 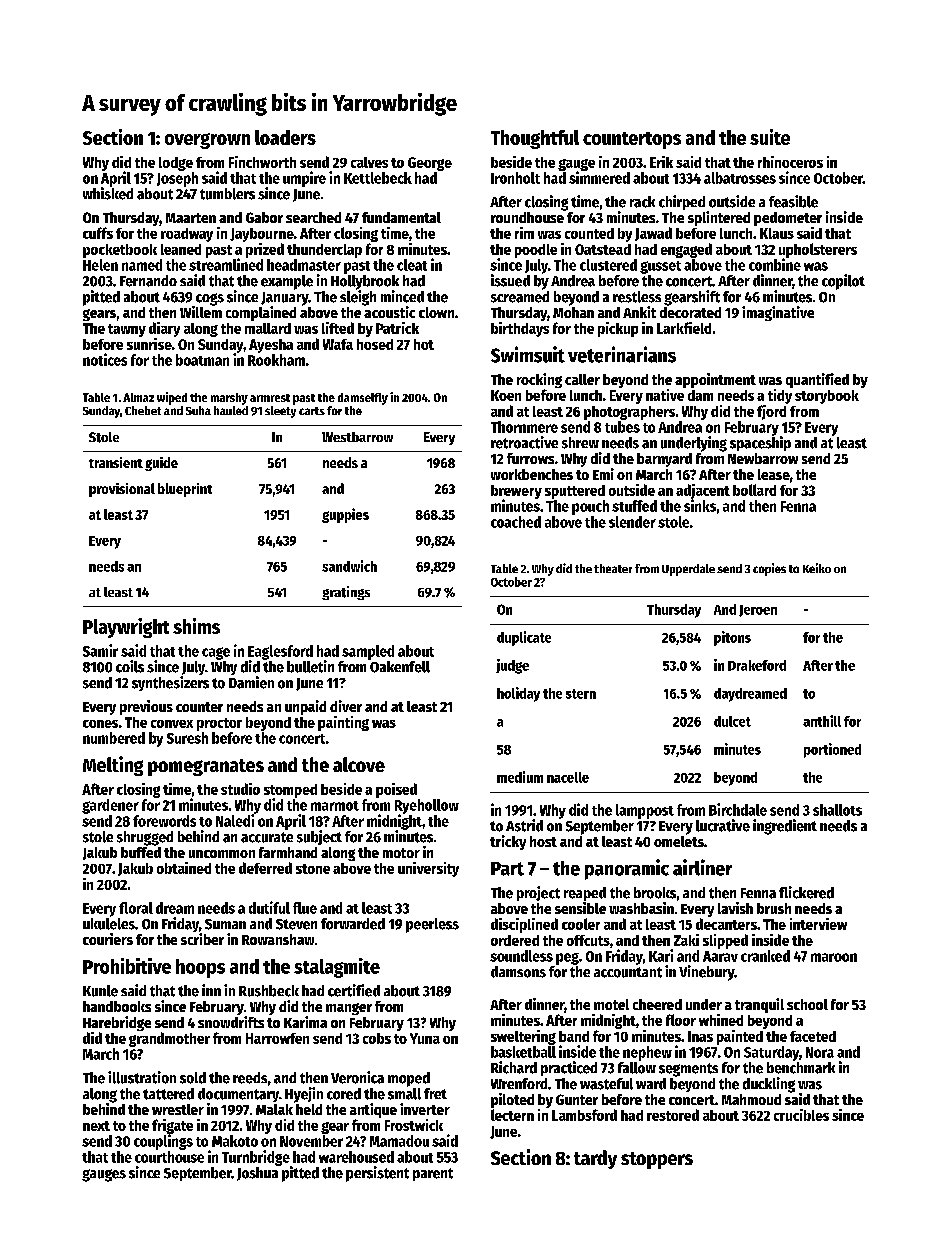 I want to click on parent, so click(x=433, y=1174).
